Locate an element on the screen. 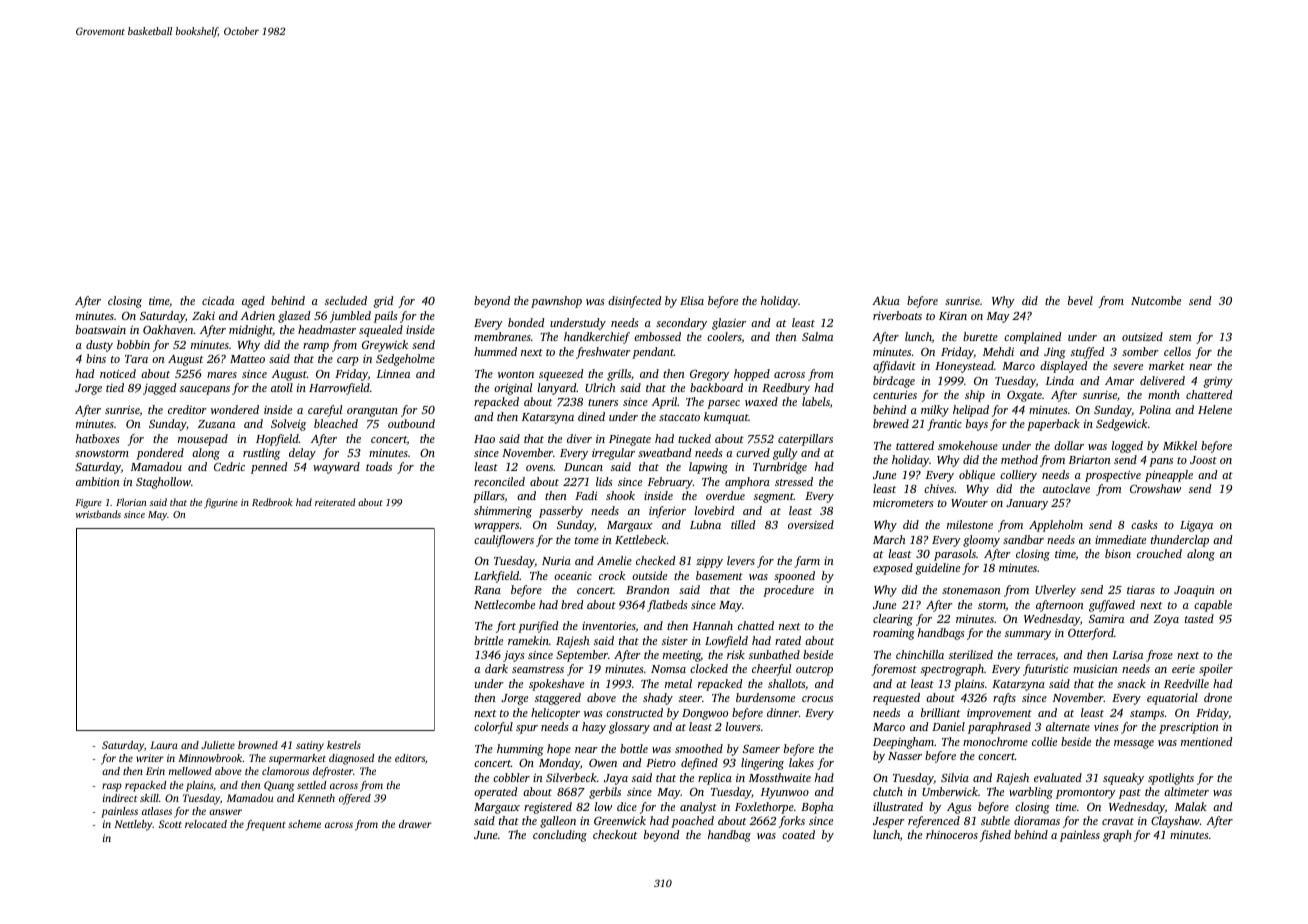  crocus is located at coordinates (817, 699).
